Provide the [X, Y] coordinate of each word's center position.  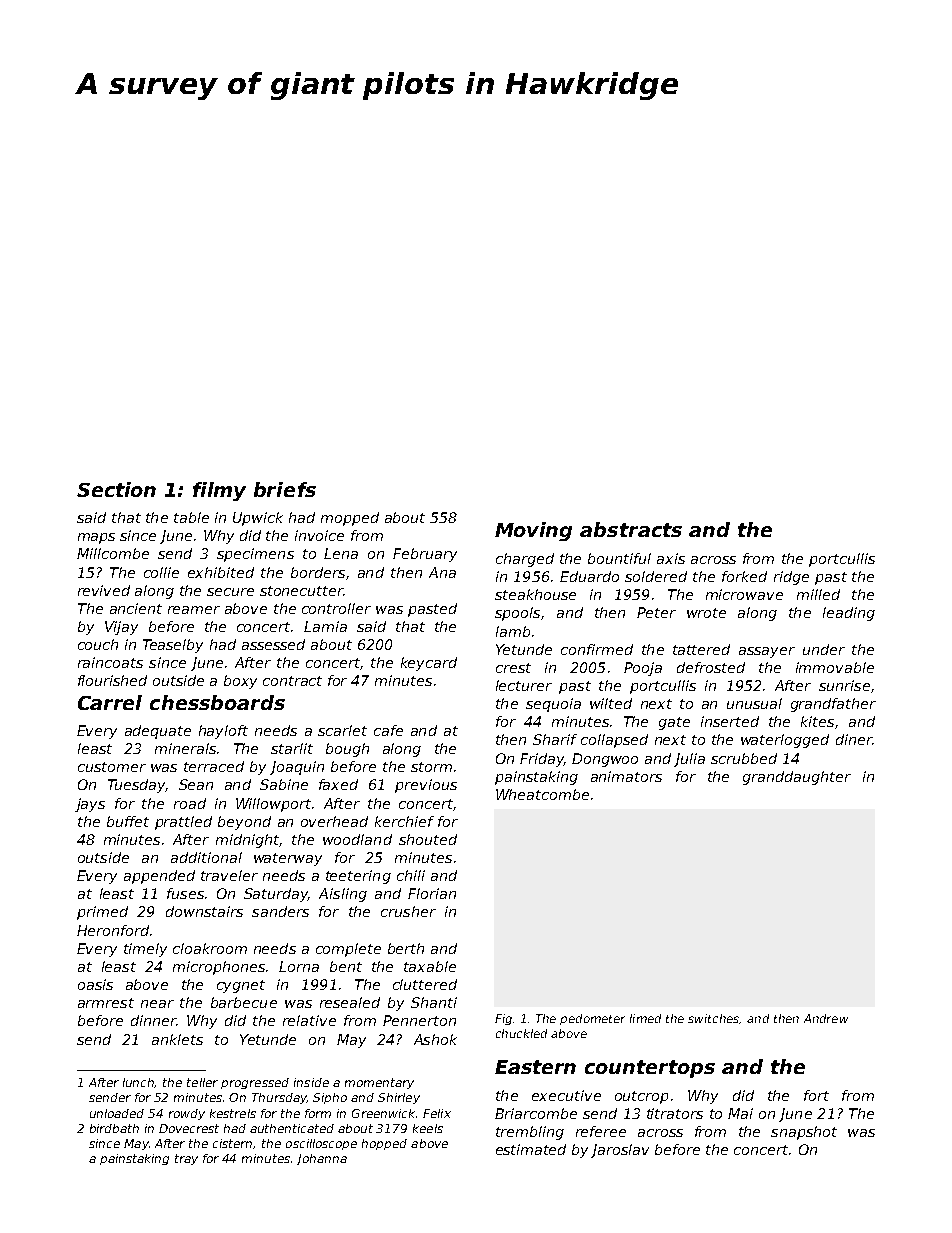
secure [230, 592]
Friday [542, 760]
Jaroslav [620, 1151]
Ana [442, 572]
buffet [128, 821]
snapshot [804, 1133]
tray [186, 1159]
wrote [706, 613]
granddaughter [797, 778]
